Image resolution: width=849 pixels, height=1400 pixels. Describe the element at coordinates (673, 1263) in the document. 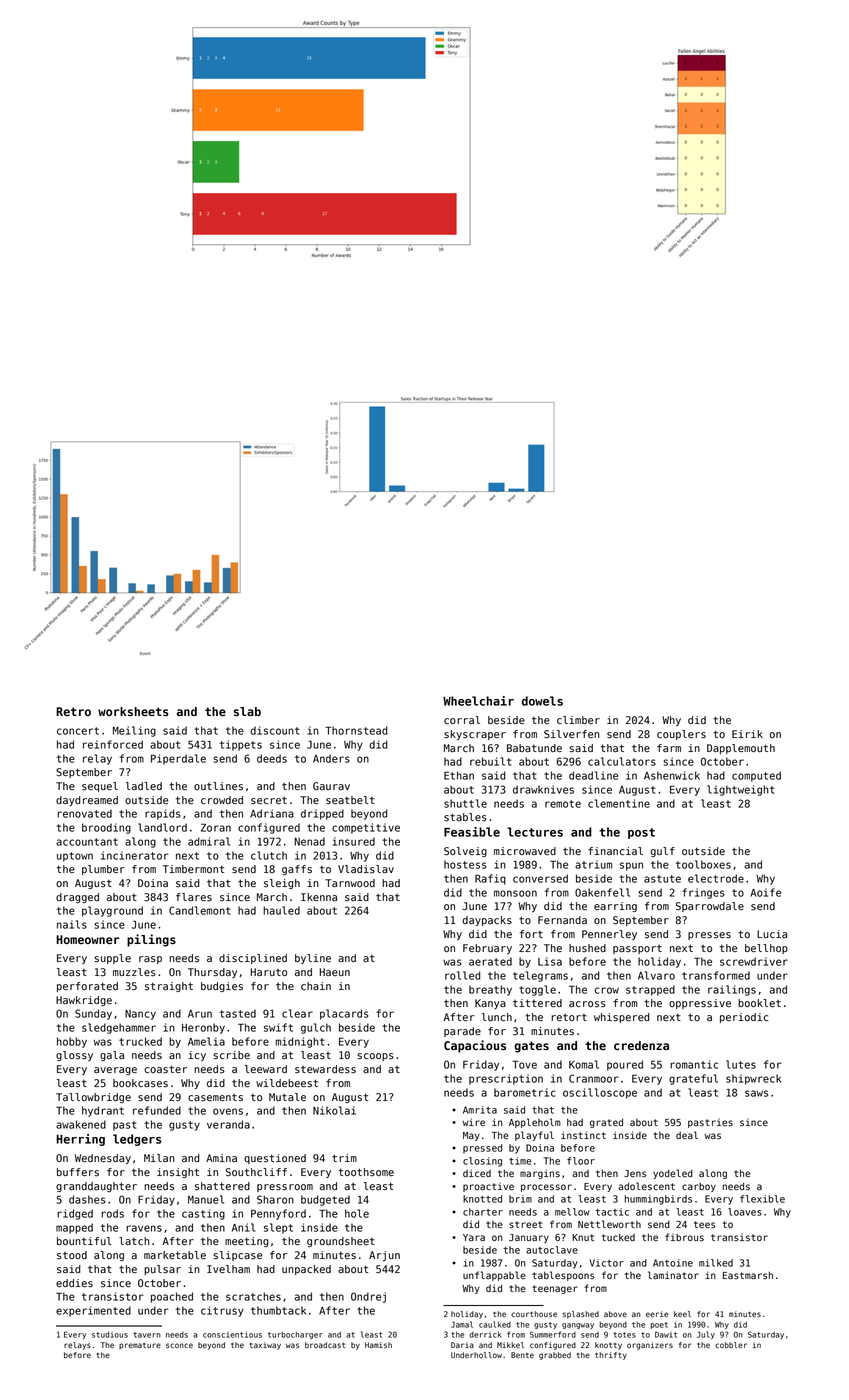

I see `Antoine` at that location.
